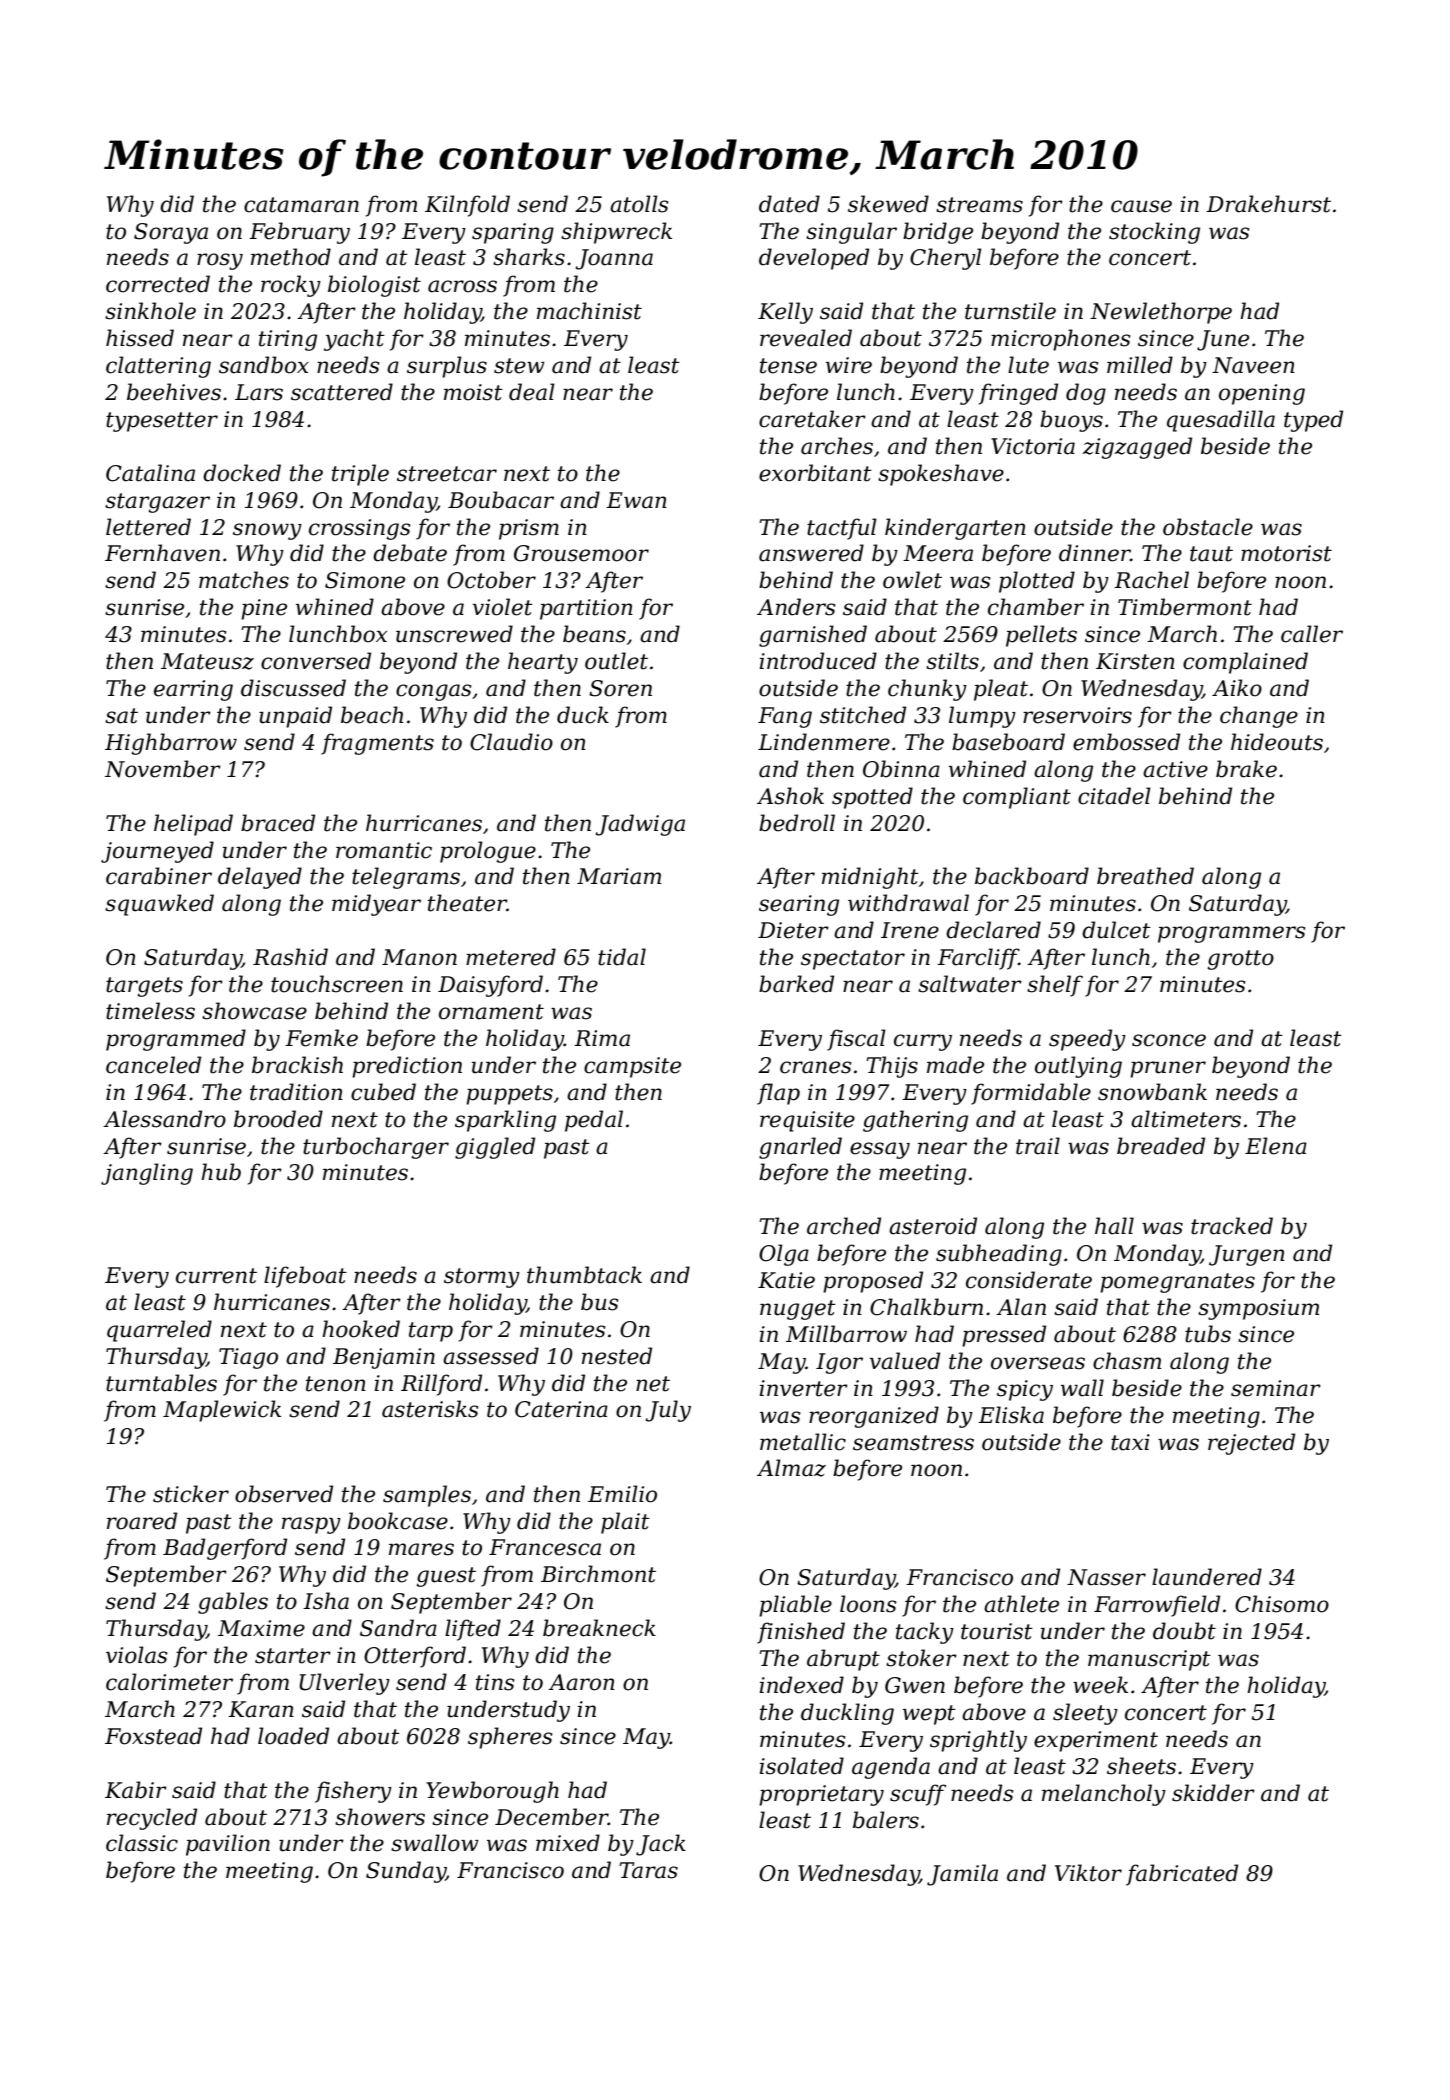 This screenshot has height=2100, width=1450. Describe the element at coordinates (467, 206) in the screenshot. I see `Kilnfold` at that location.
